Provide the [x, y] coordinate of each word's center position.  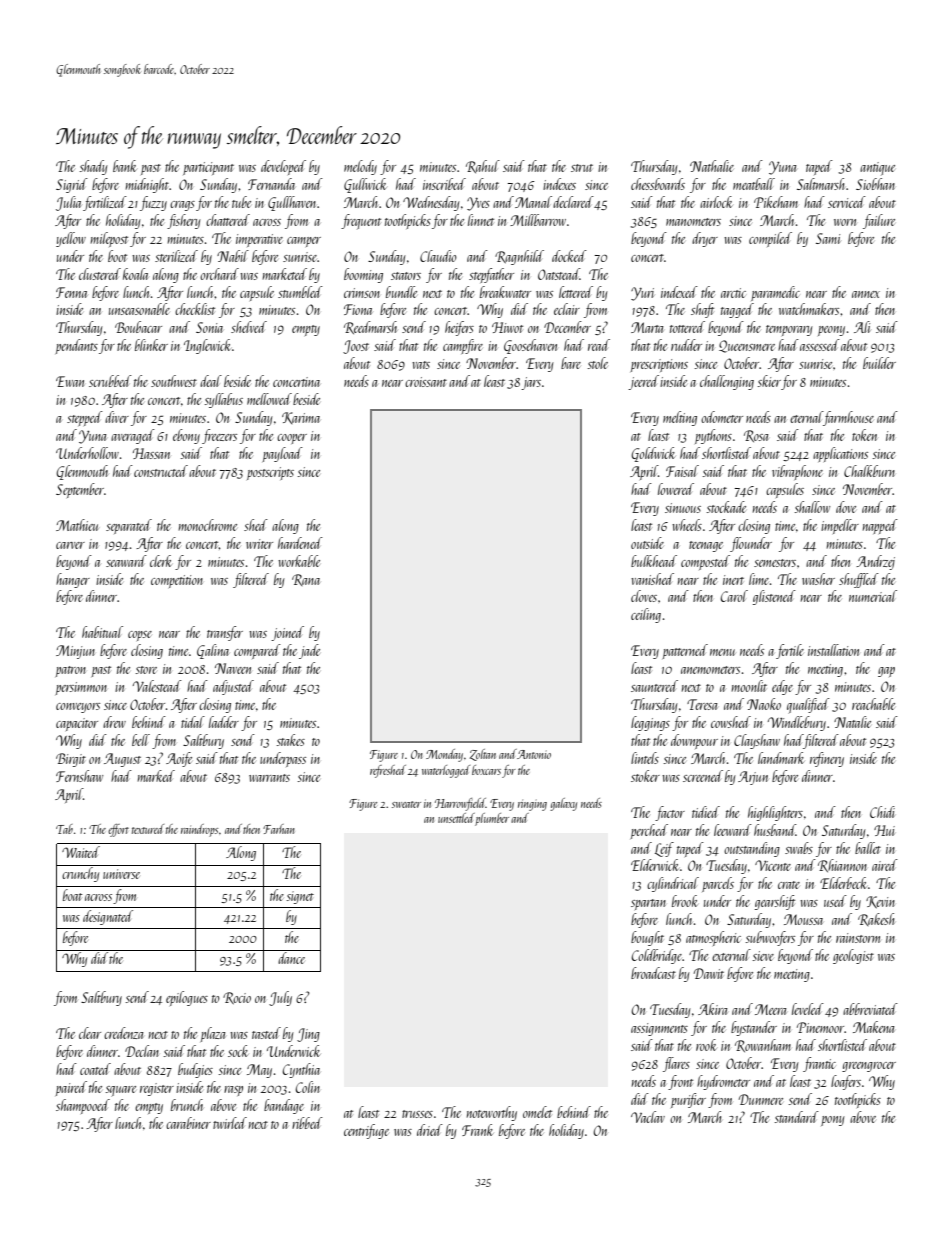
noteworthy [492, 1113]
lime [759, 579]
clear [90, 1033]
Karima [301, 418]
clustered [100, 274]
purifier [688, 1100]
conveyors [78, 708]
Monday [444, 755]
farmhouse [848, 418]
